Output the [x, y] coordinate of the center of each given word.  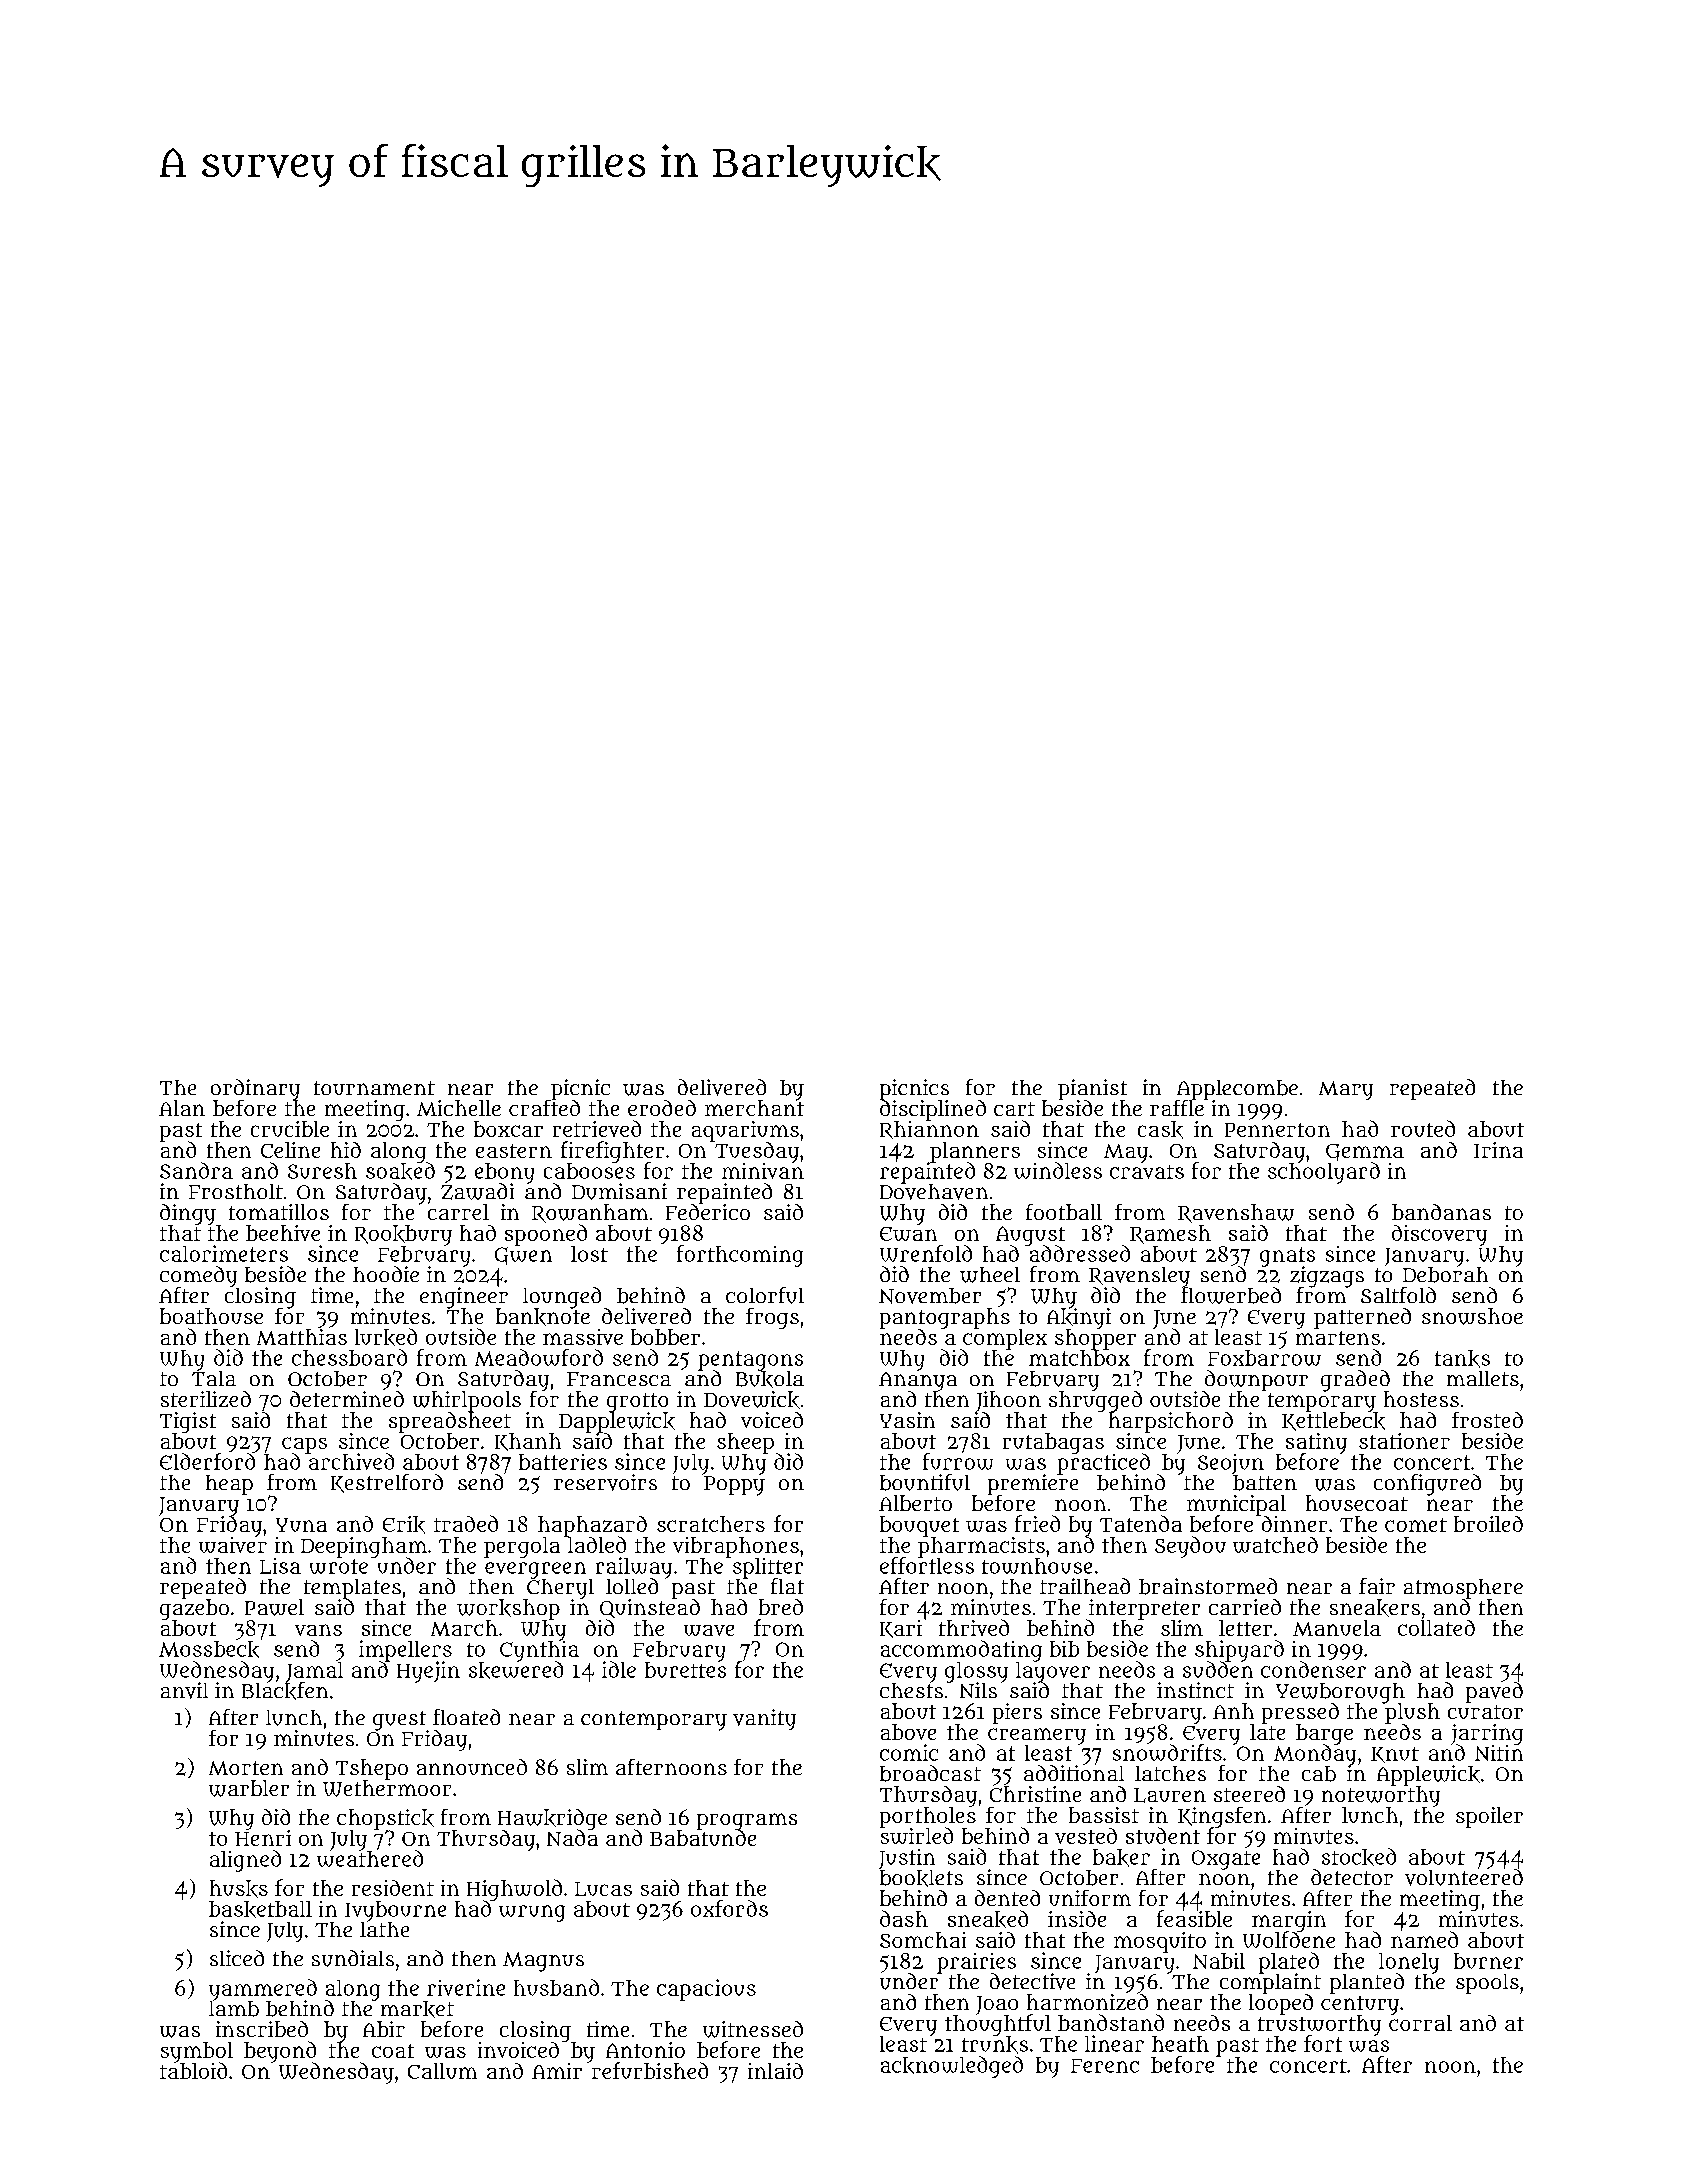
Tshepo [372, 1769]
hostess [1421, 1399]
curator [1485, 1712]
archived [350, 1461]
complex [1004, 1339]
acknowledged [952, 2067]
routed [1423, 1128]
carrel [458, 1212]
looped [1281, 2004]
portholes [928, 1817]
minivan [763, 1171]
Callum [442, 2071]
